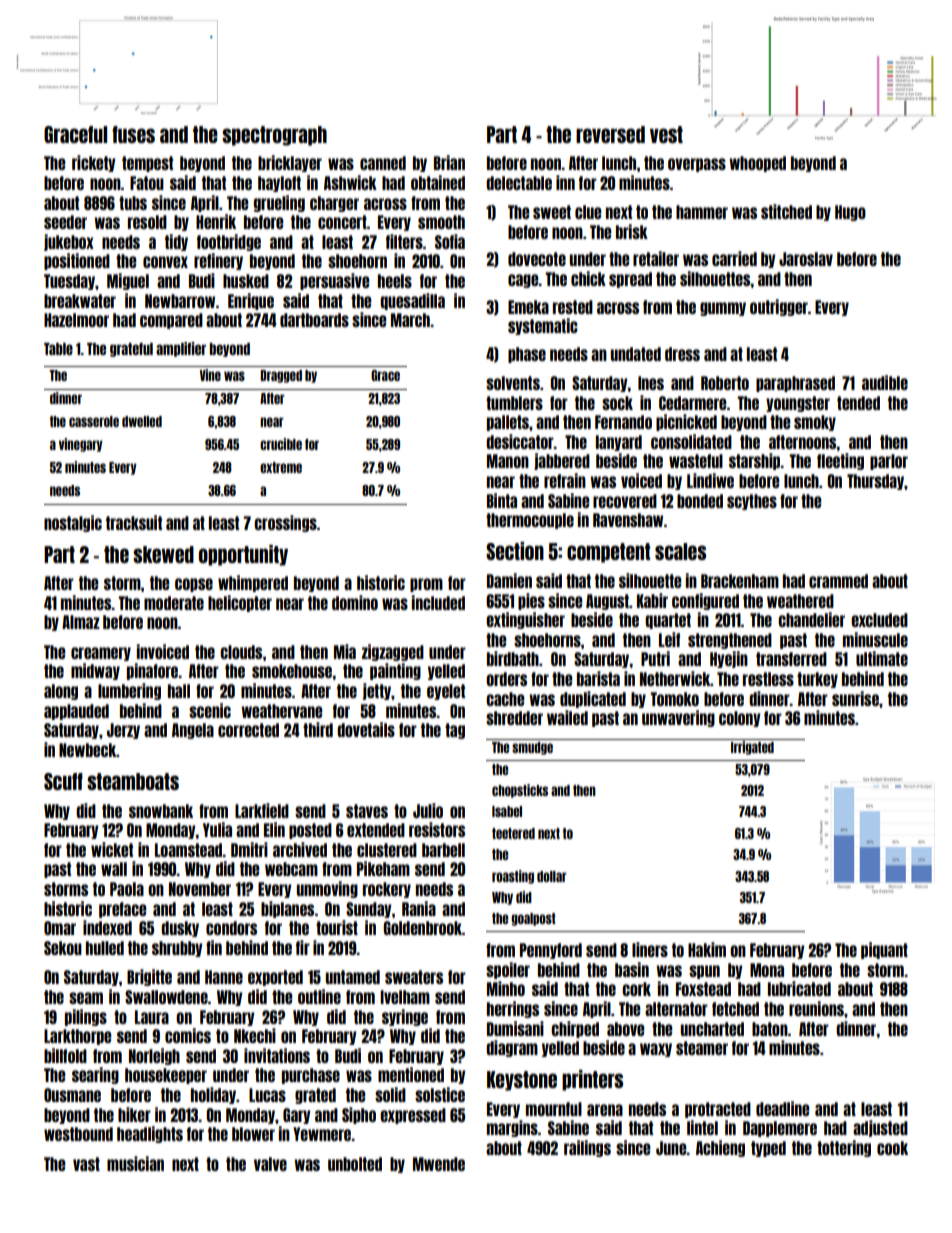 The height and width of the screenshot is (1233, 952). What do you see at coordinates (216, 221) in the screenshot?
I see `Henrik` at bounding box center [216, 221].
